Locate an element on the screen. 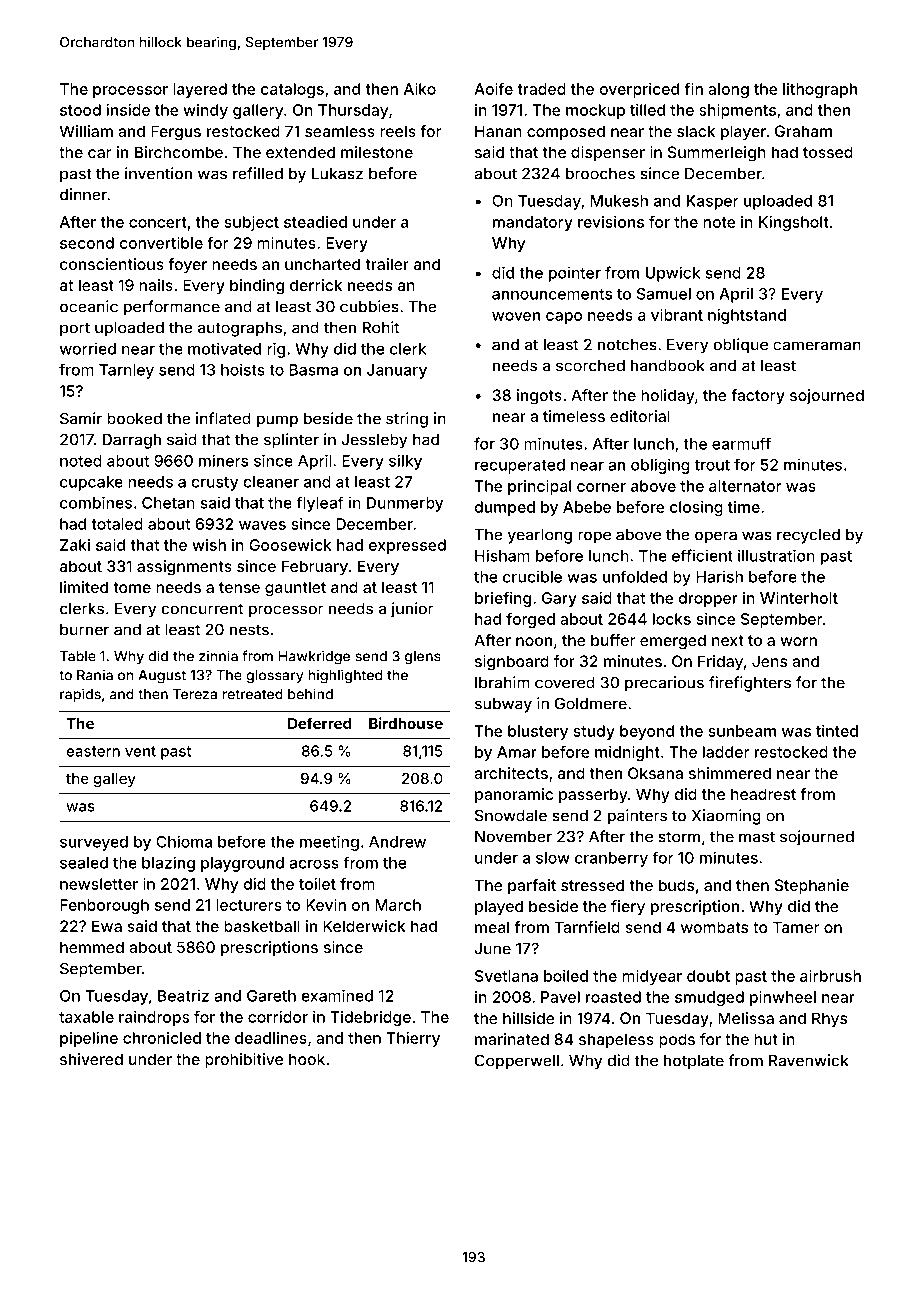 This screenshot has height=1314, width=924. subject is located at coordinates (252, 223).
